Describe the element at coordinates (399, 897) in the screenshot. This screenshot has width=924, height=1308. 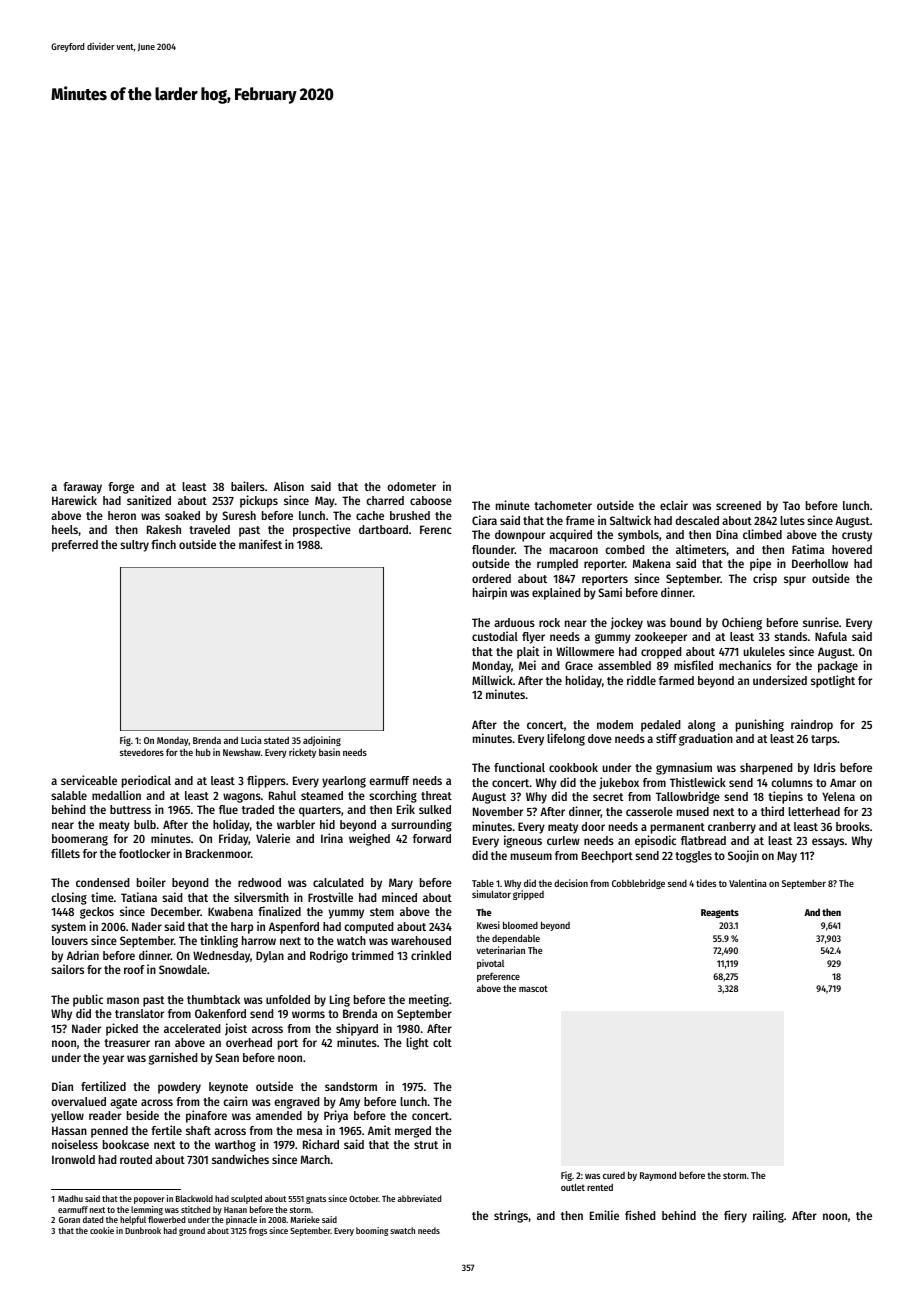
I see `minced` at that location.
